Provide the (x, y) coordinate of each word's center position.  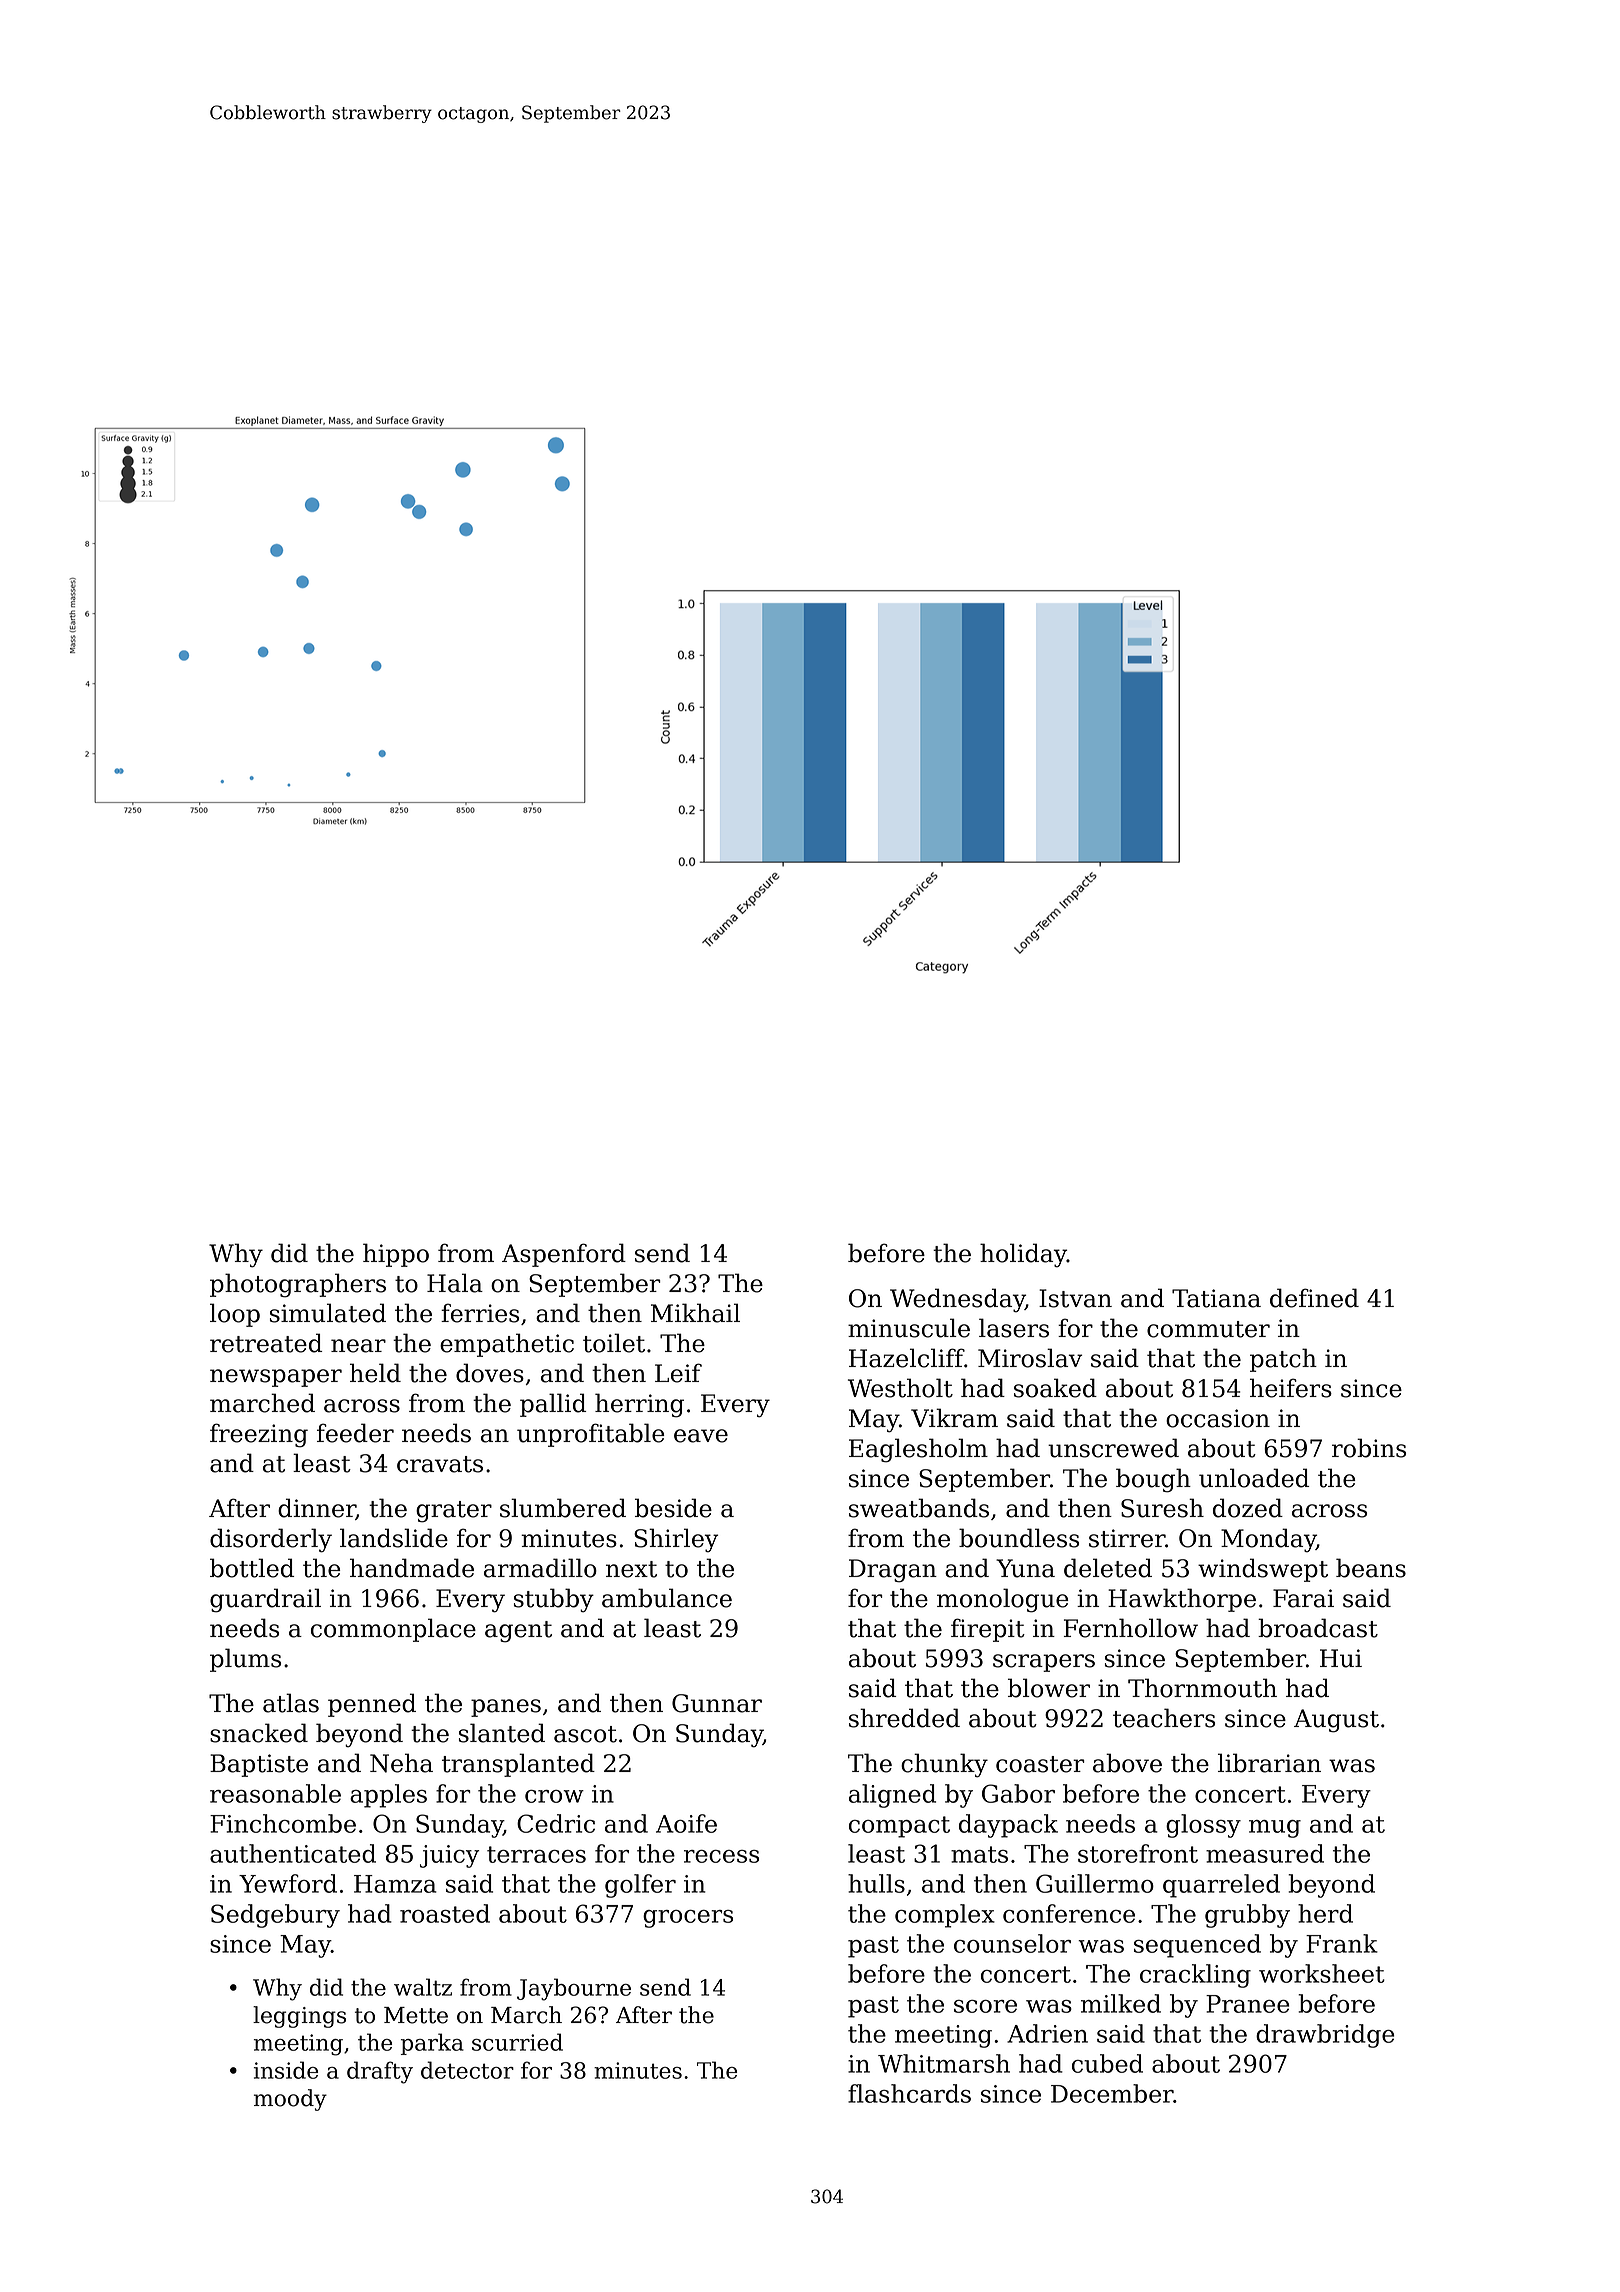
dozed (1248, 1508)
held (375, 1373)
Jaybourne (574, 1989)
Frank (1342, 1943)
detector (467, 2070)
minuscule (909, 1328)
